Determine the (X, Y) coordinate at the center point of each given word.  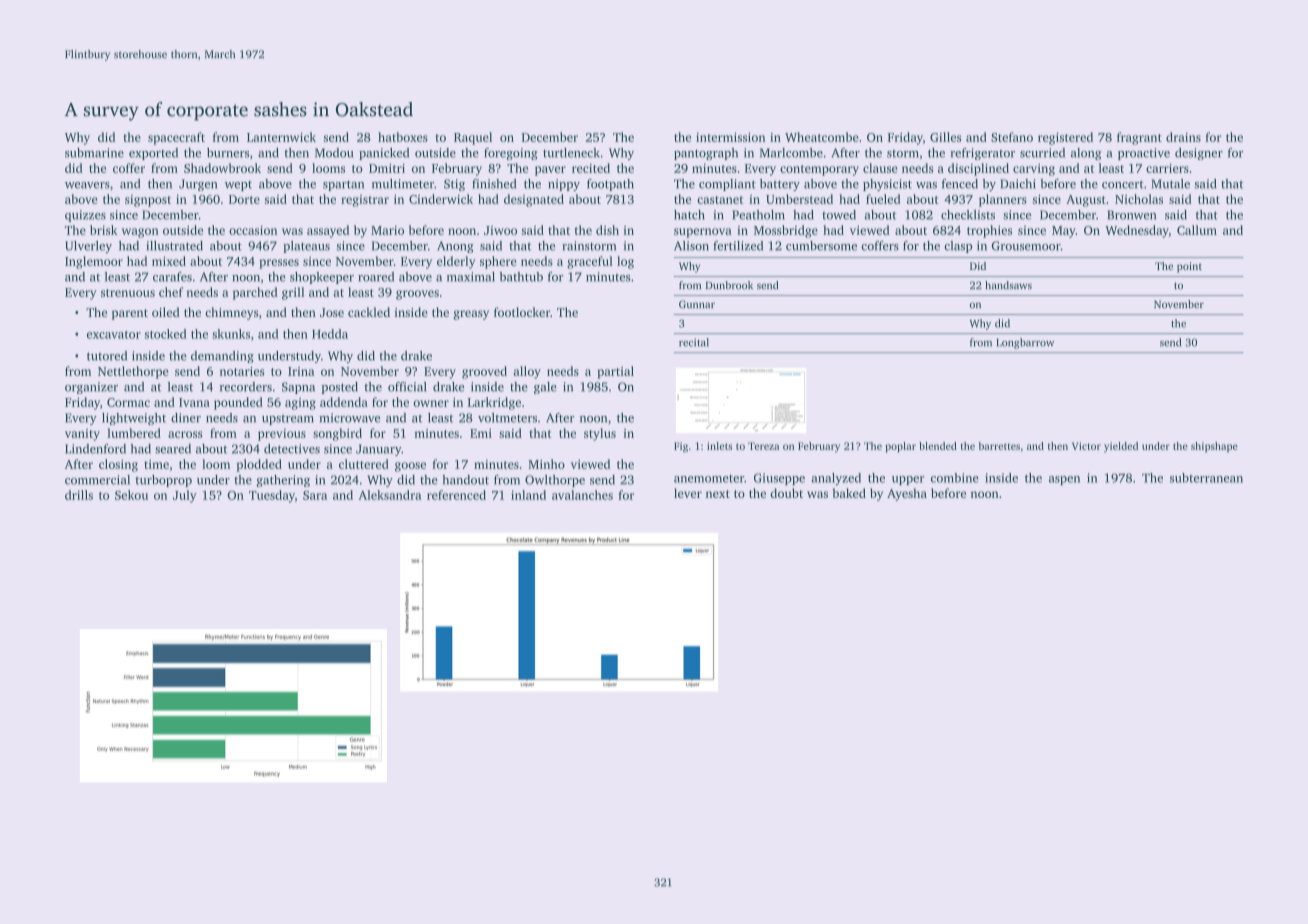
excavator (114, 335)
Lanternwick (281, 137)
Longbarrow (1025, 343)
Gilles (945, 137)
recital (694, 342)
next (718, 494)
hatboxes (403, 137)
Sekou (131, 495)
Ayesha (907, 494)
